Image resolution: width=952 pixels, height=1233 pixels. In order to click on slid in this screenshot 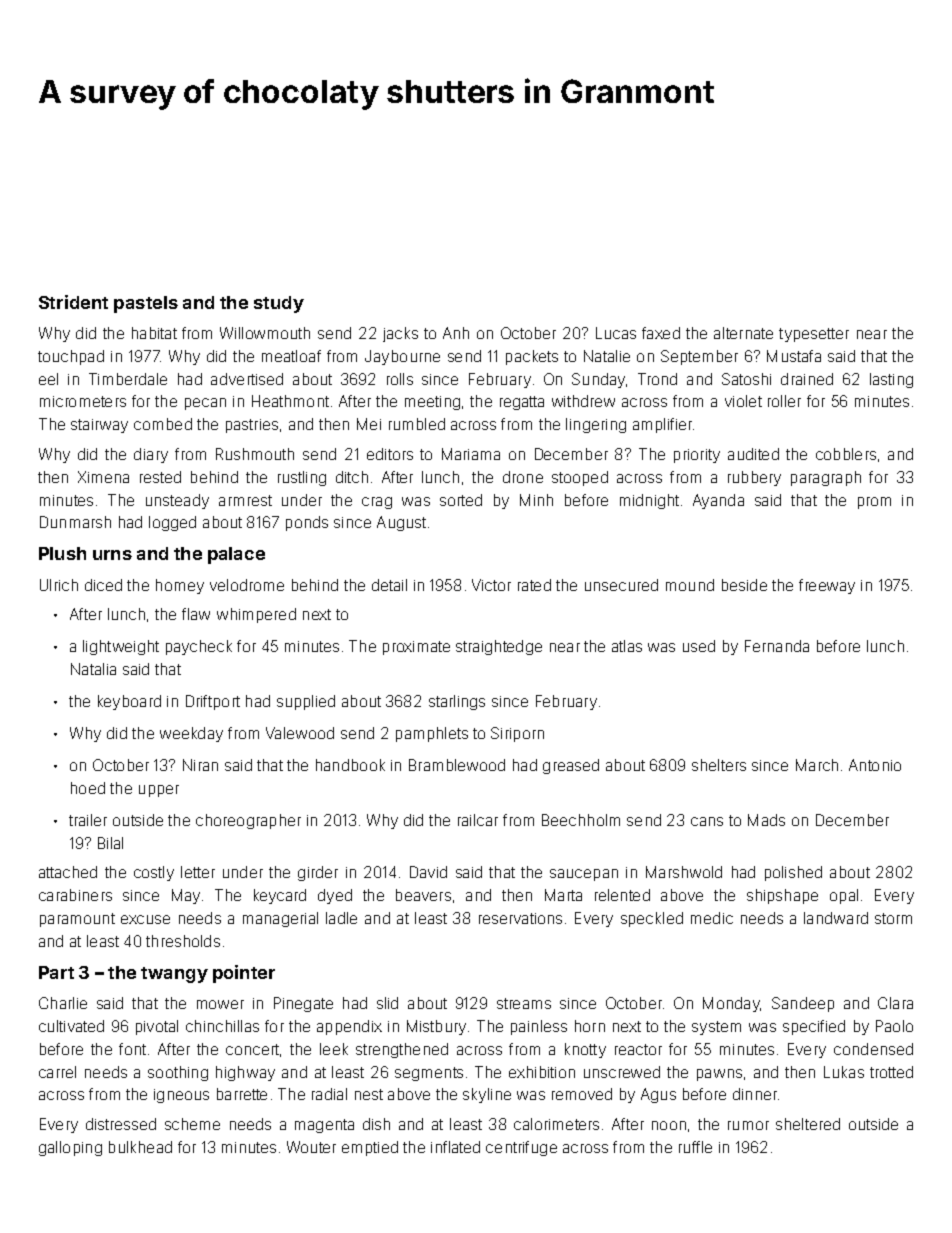, I will do `click(387, 1003)`.
